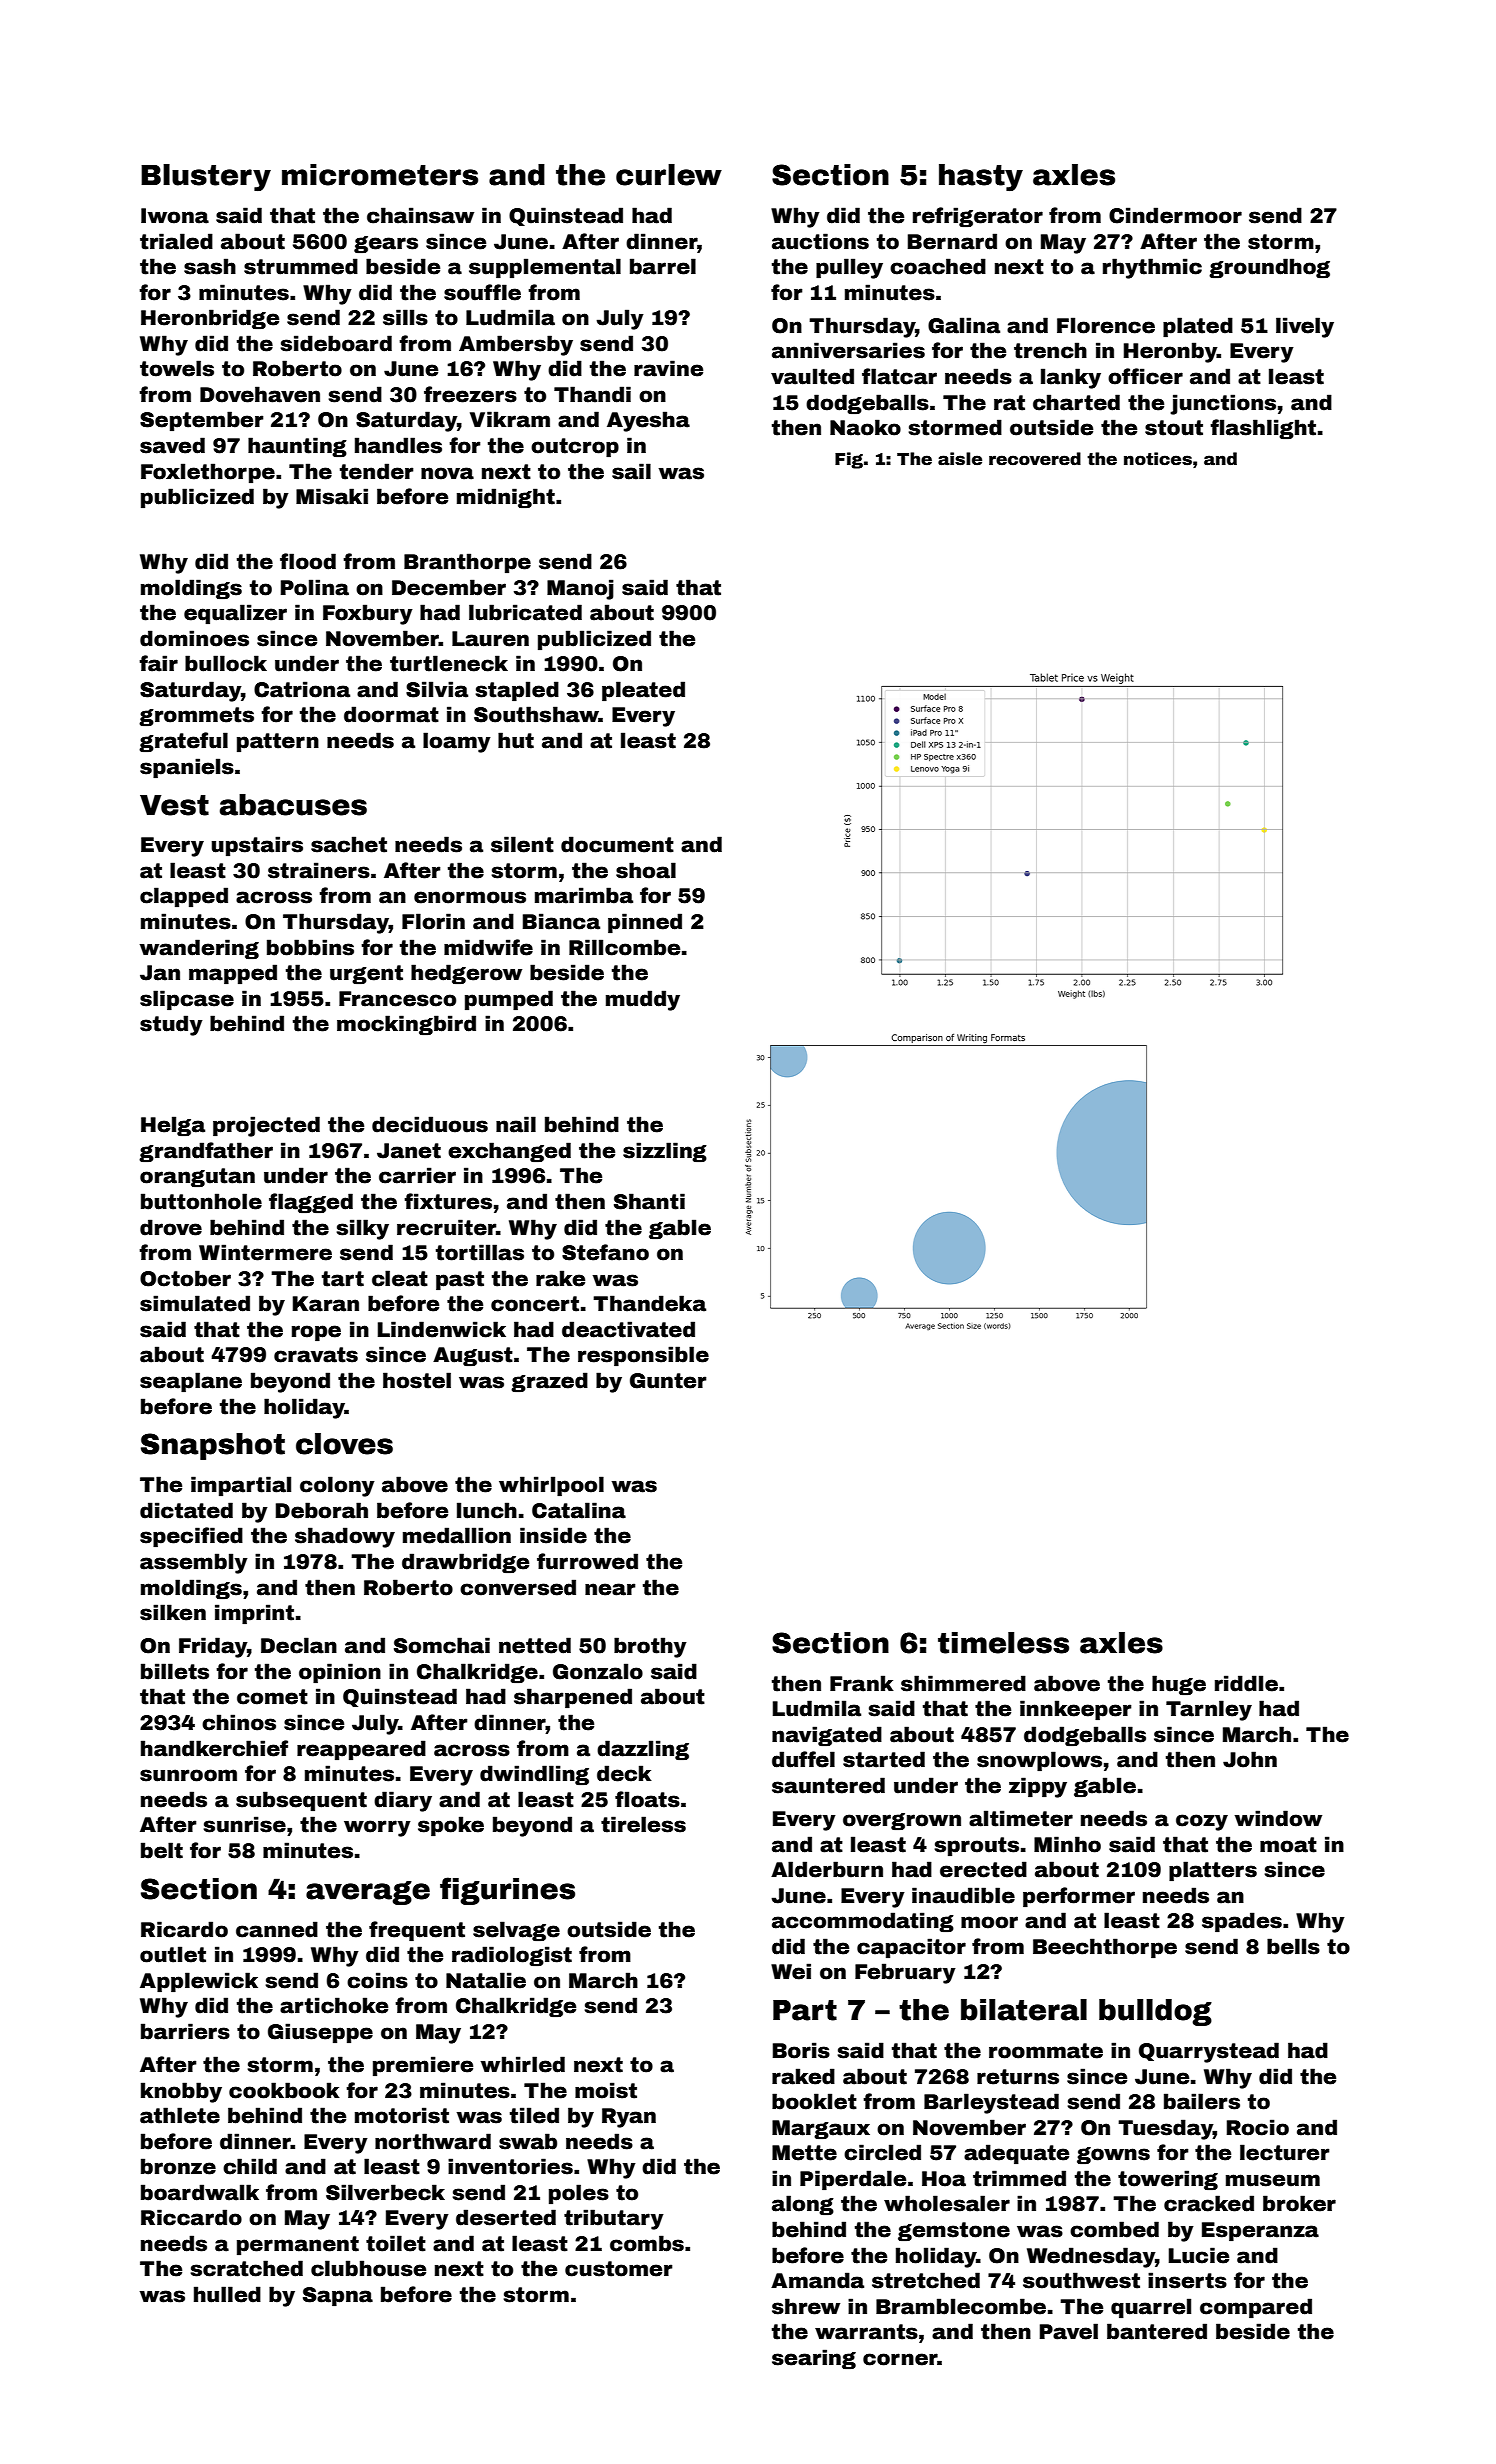  What do you see at coordinates (380, 175) in the image?
I see `micrometers` at bounding box center [380, 175].
